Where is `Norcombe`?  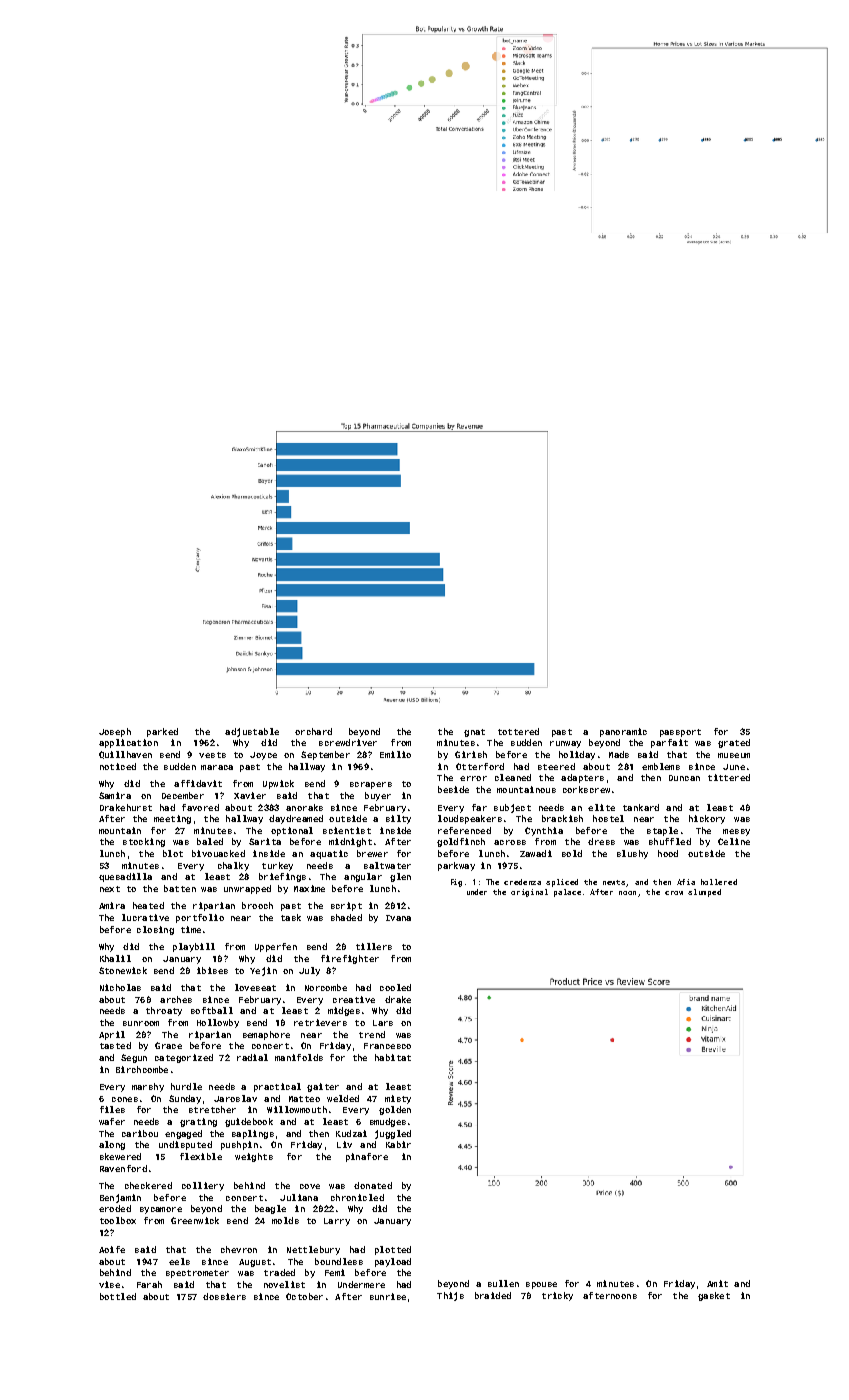 Norcombe is located at coordinates (326, 987).
